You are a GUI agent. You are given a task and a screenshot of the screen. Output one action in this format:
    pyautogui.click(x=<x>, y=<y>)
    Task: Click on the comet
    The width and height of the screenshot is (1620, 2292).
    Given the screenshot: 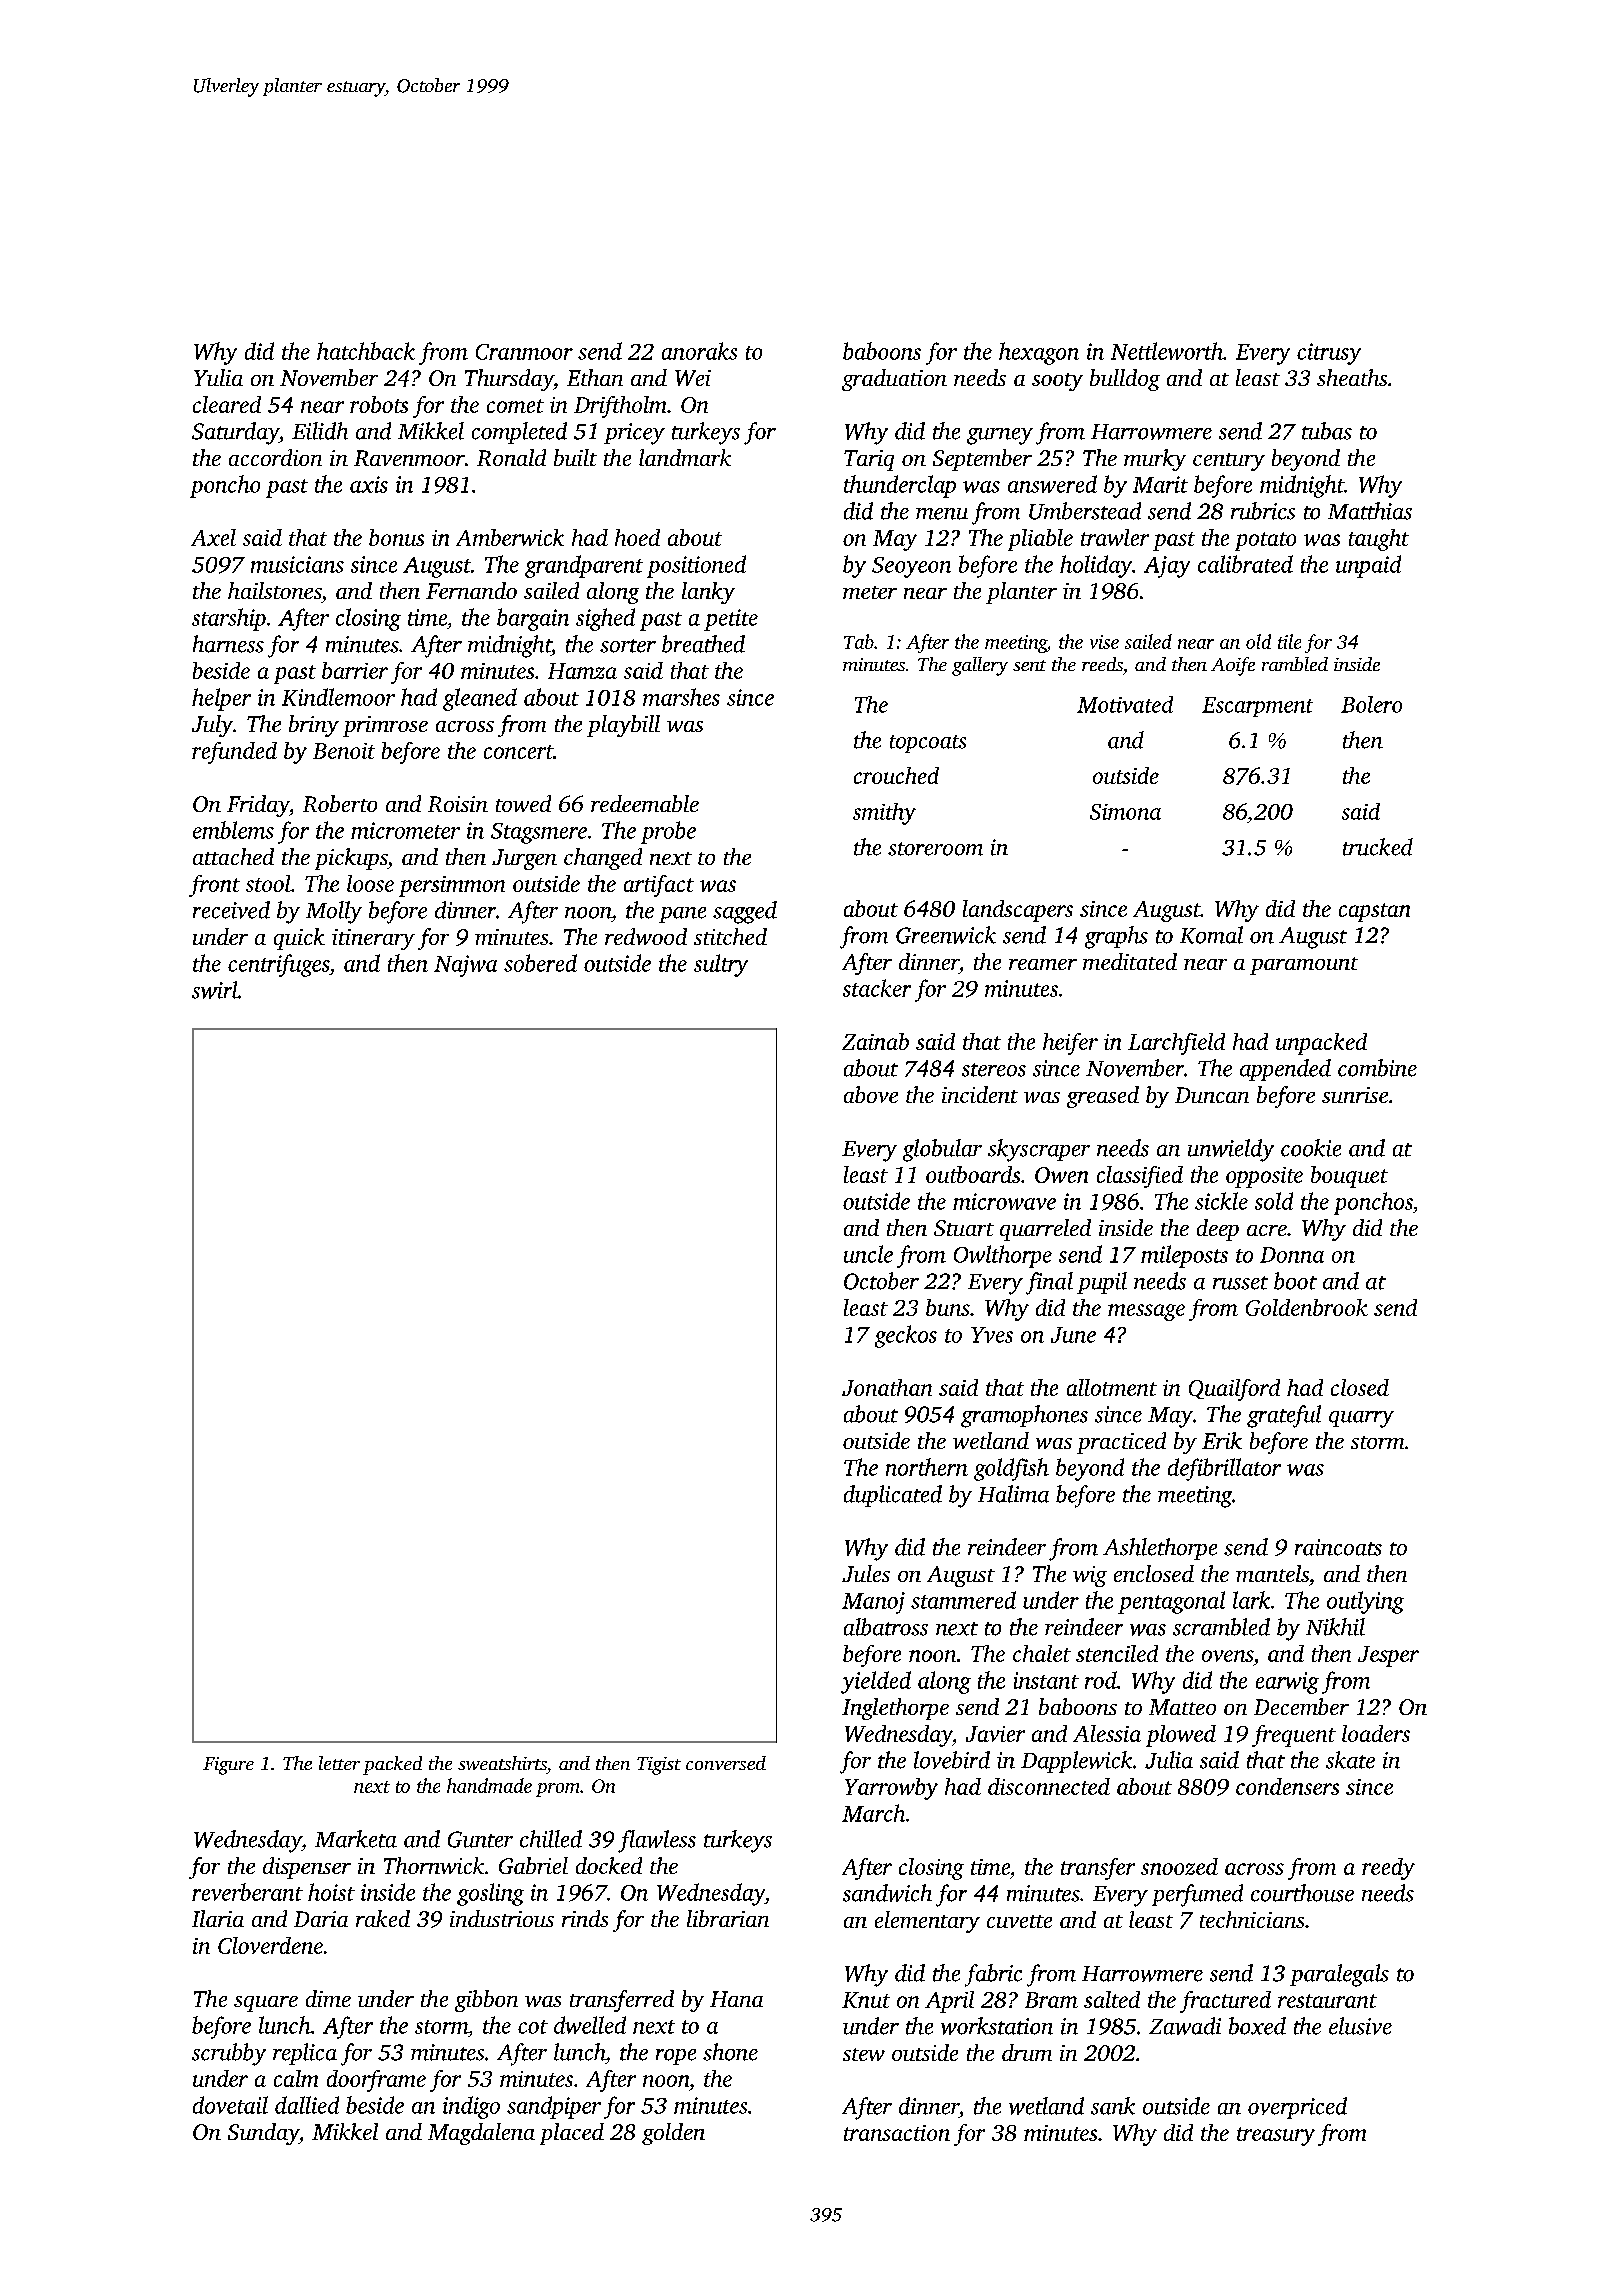 What is the action you would take?
    pyautogui.click(x=515, y=406)
